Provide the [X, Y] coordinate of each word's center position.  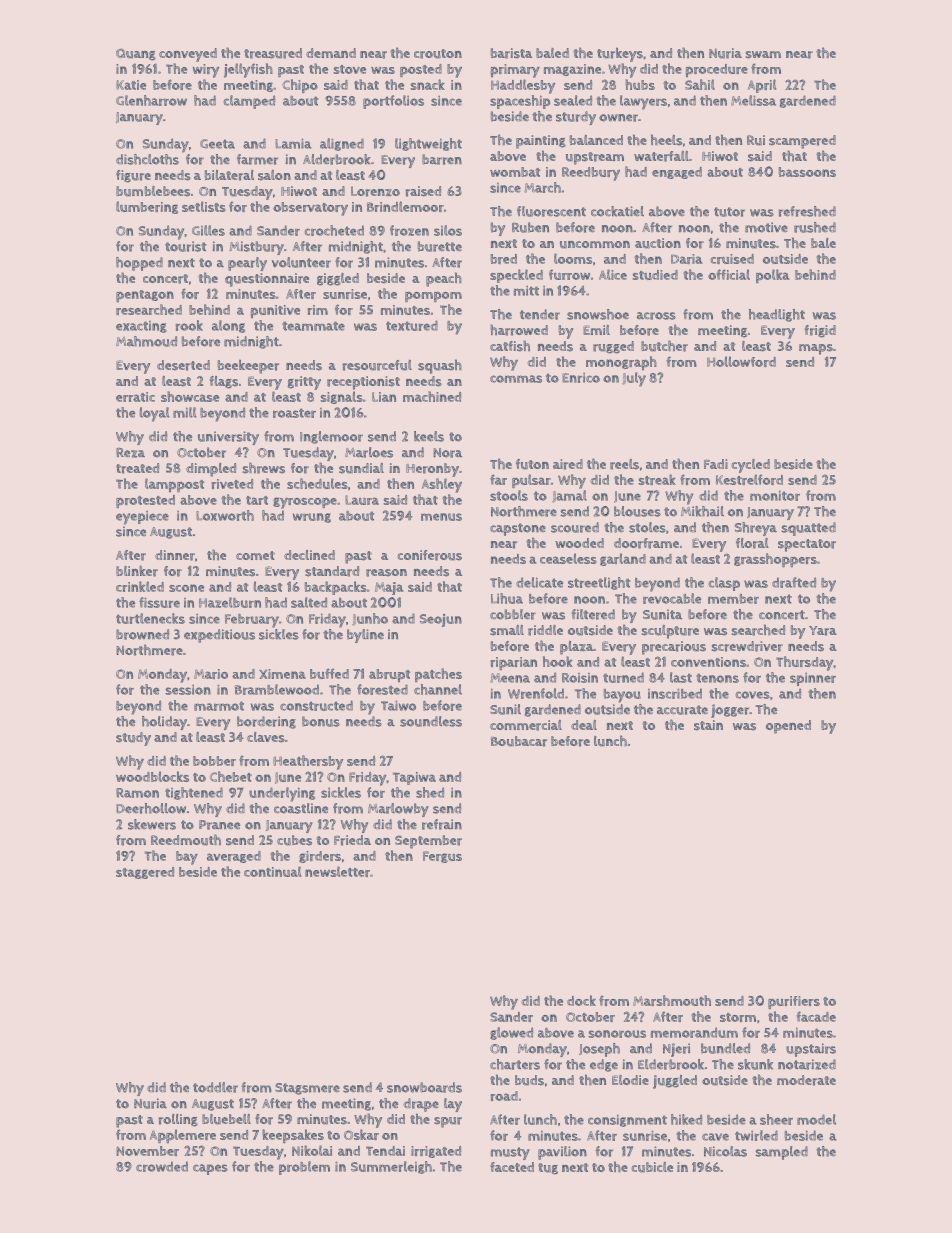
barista [511, 53]
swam [763, 55]
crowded [162, 1166]
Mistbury [256, 248]
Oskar [361, 1134]
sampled [781, 1153]
